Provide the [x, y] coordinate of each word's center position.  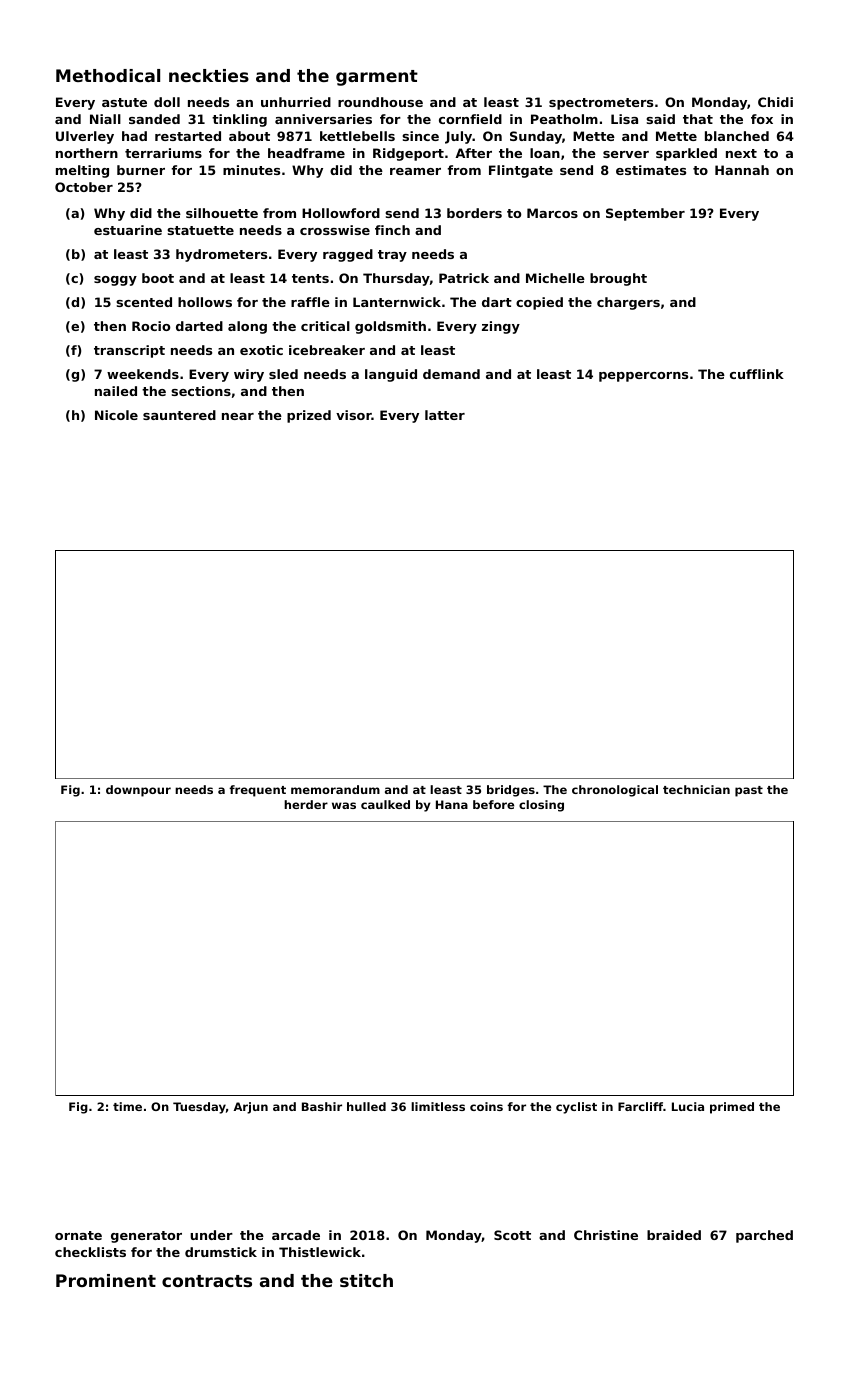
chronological [615, 791]
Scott [512, 1235]
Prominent [106, 1280]
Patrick [464, 278]
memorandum [335, 789]
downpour [138, 791]
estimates [651, 170]
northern [87, 153]
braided [674, 1235]
